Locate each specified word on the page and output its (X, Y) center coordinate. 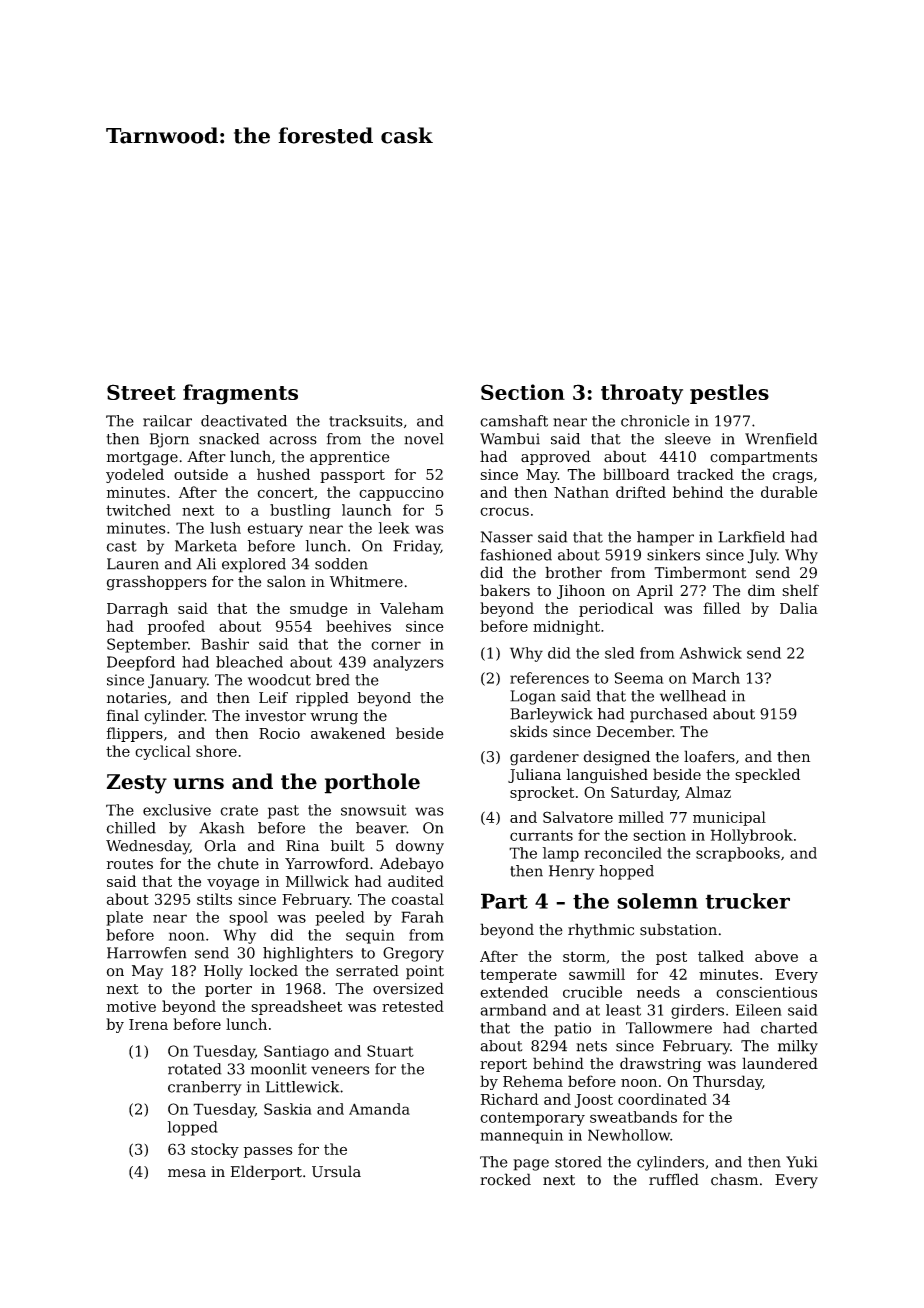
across (293, 440)
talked (721, 956)
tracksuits (366, 421)
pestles (729, 394)
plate (124, 918)
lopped (193, 1128)
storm (584, 956)
